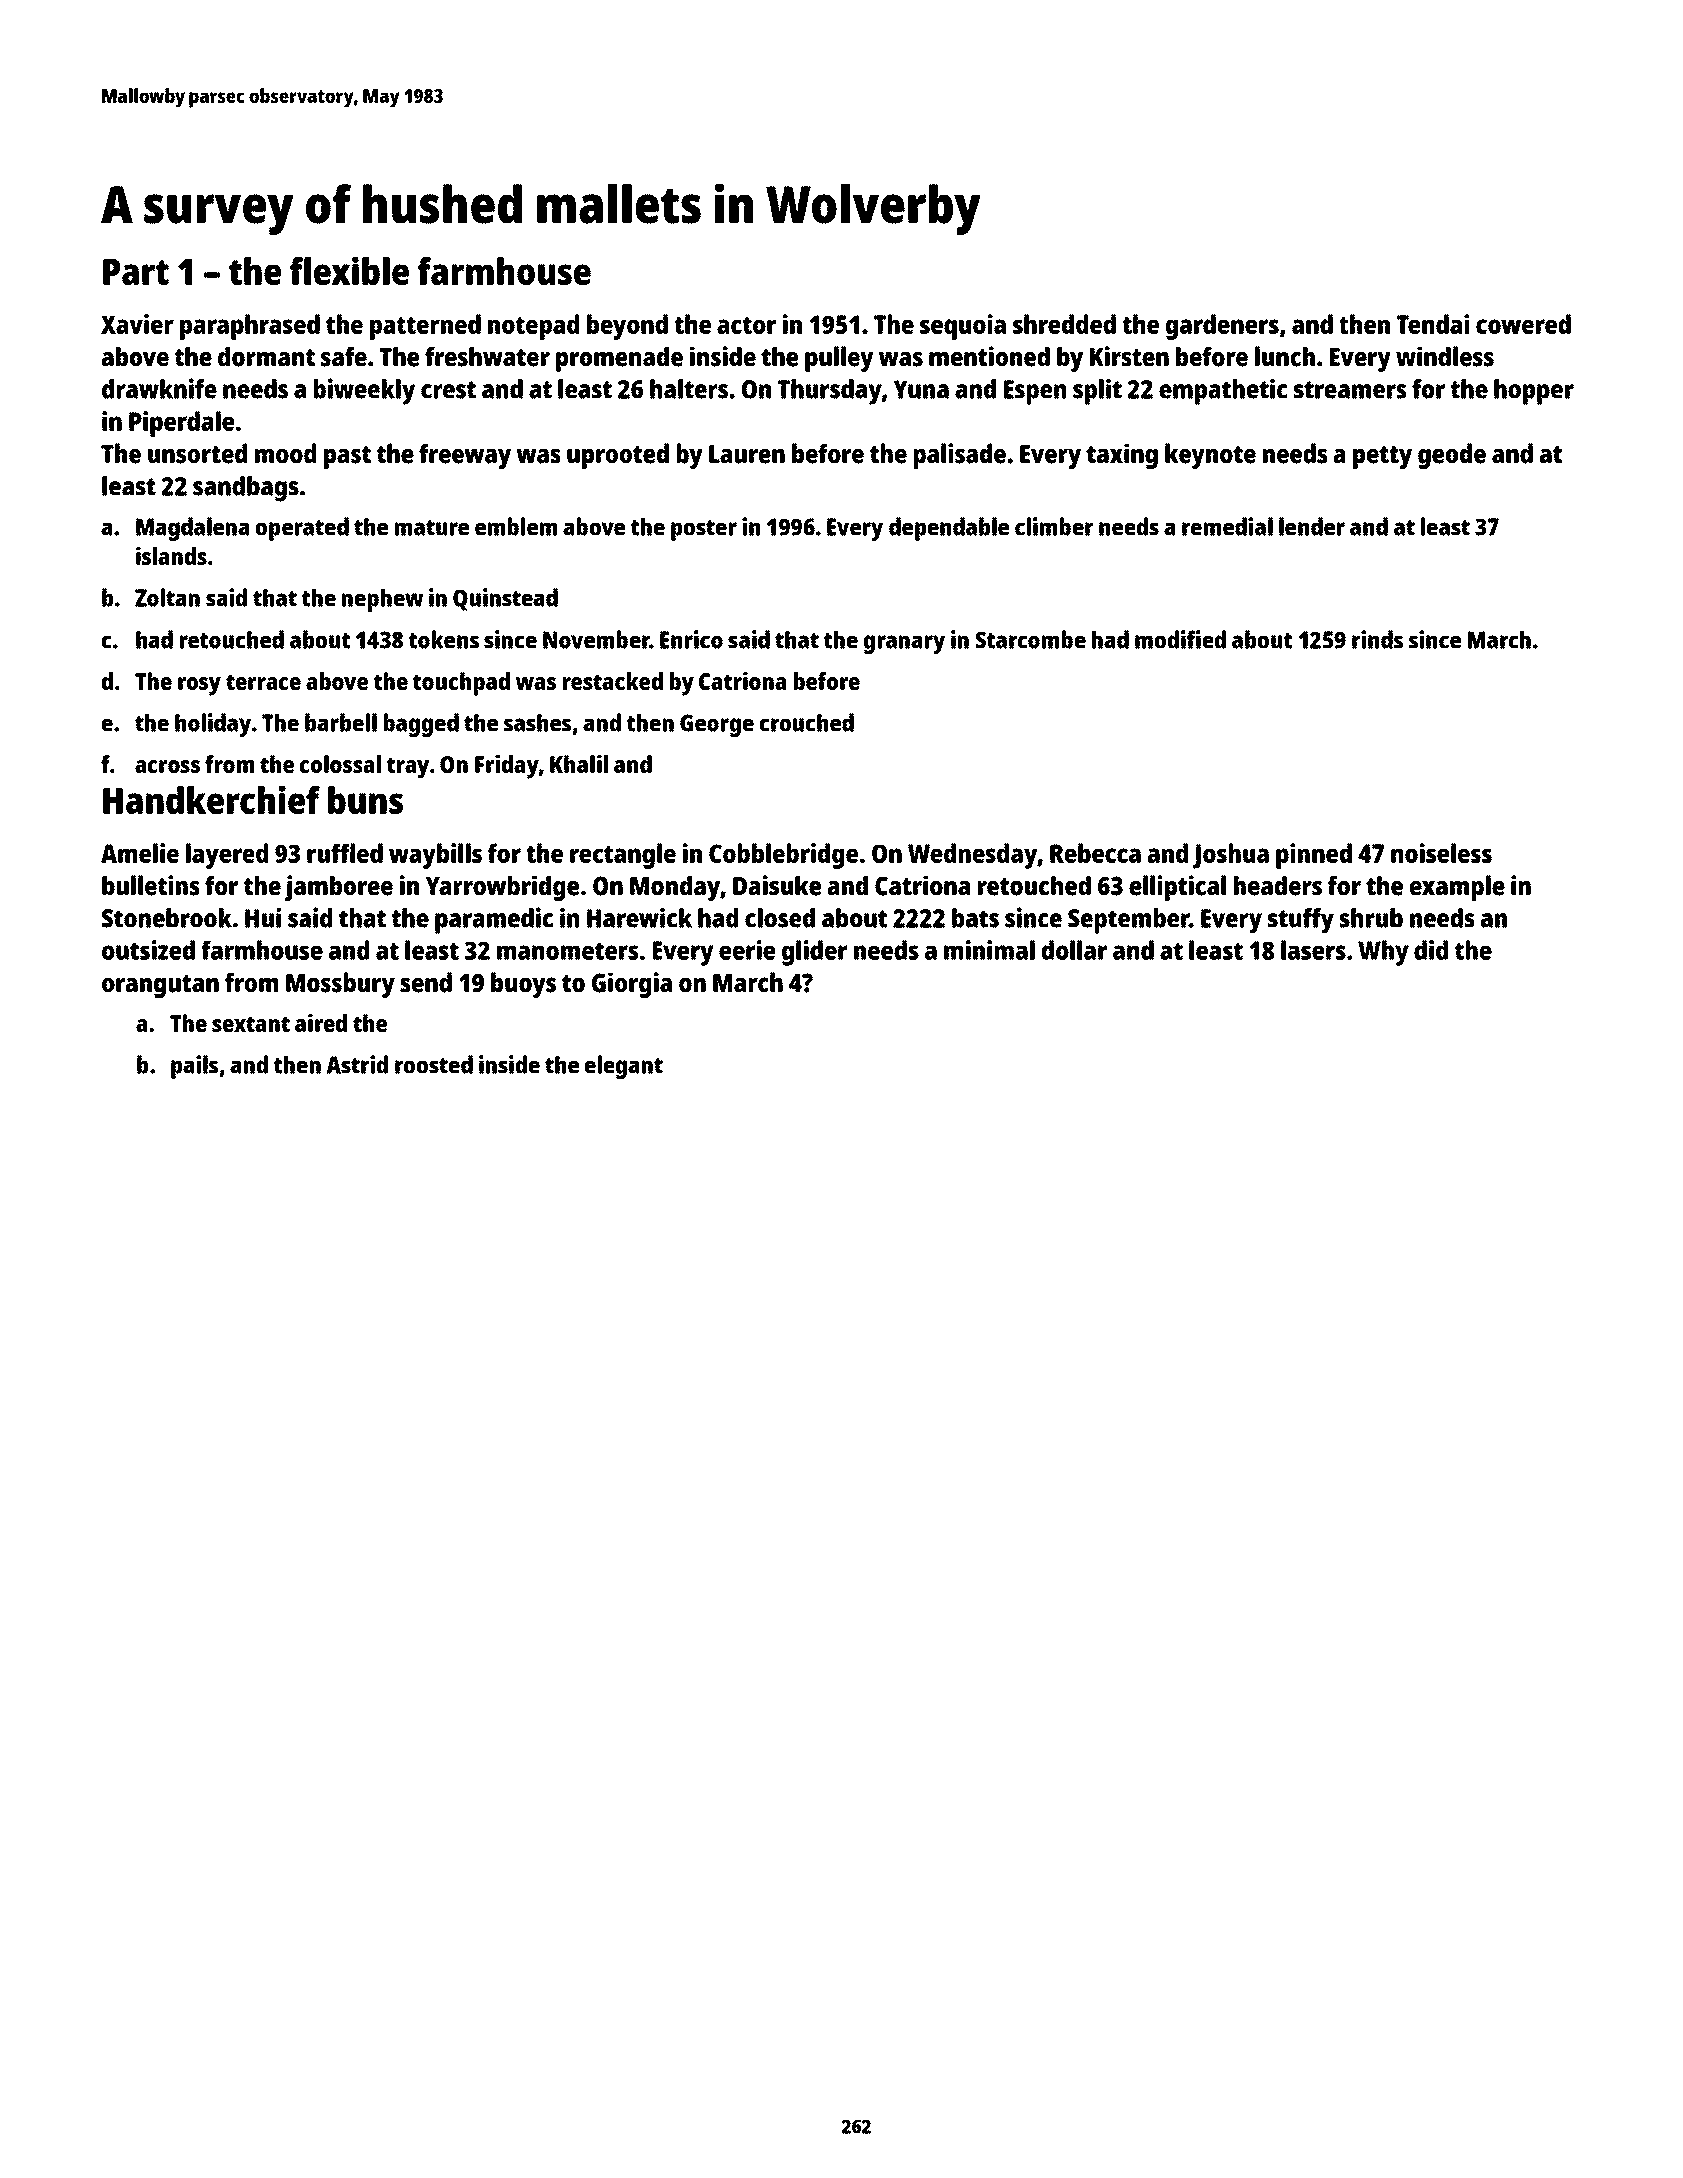  What do you see at coordinates (807, 722) in the document?
I see `crouched` at bounding box center [807, 722].
